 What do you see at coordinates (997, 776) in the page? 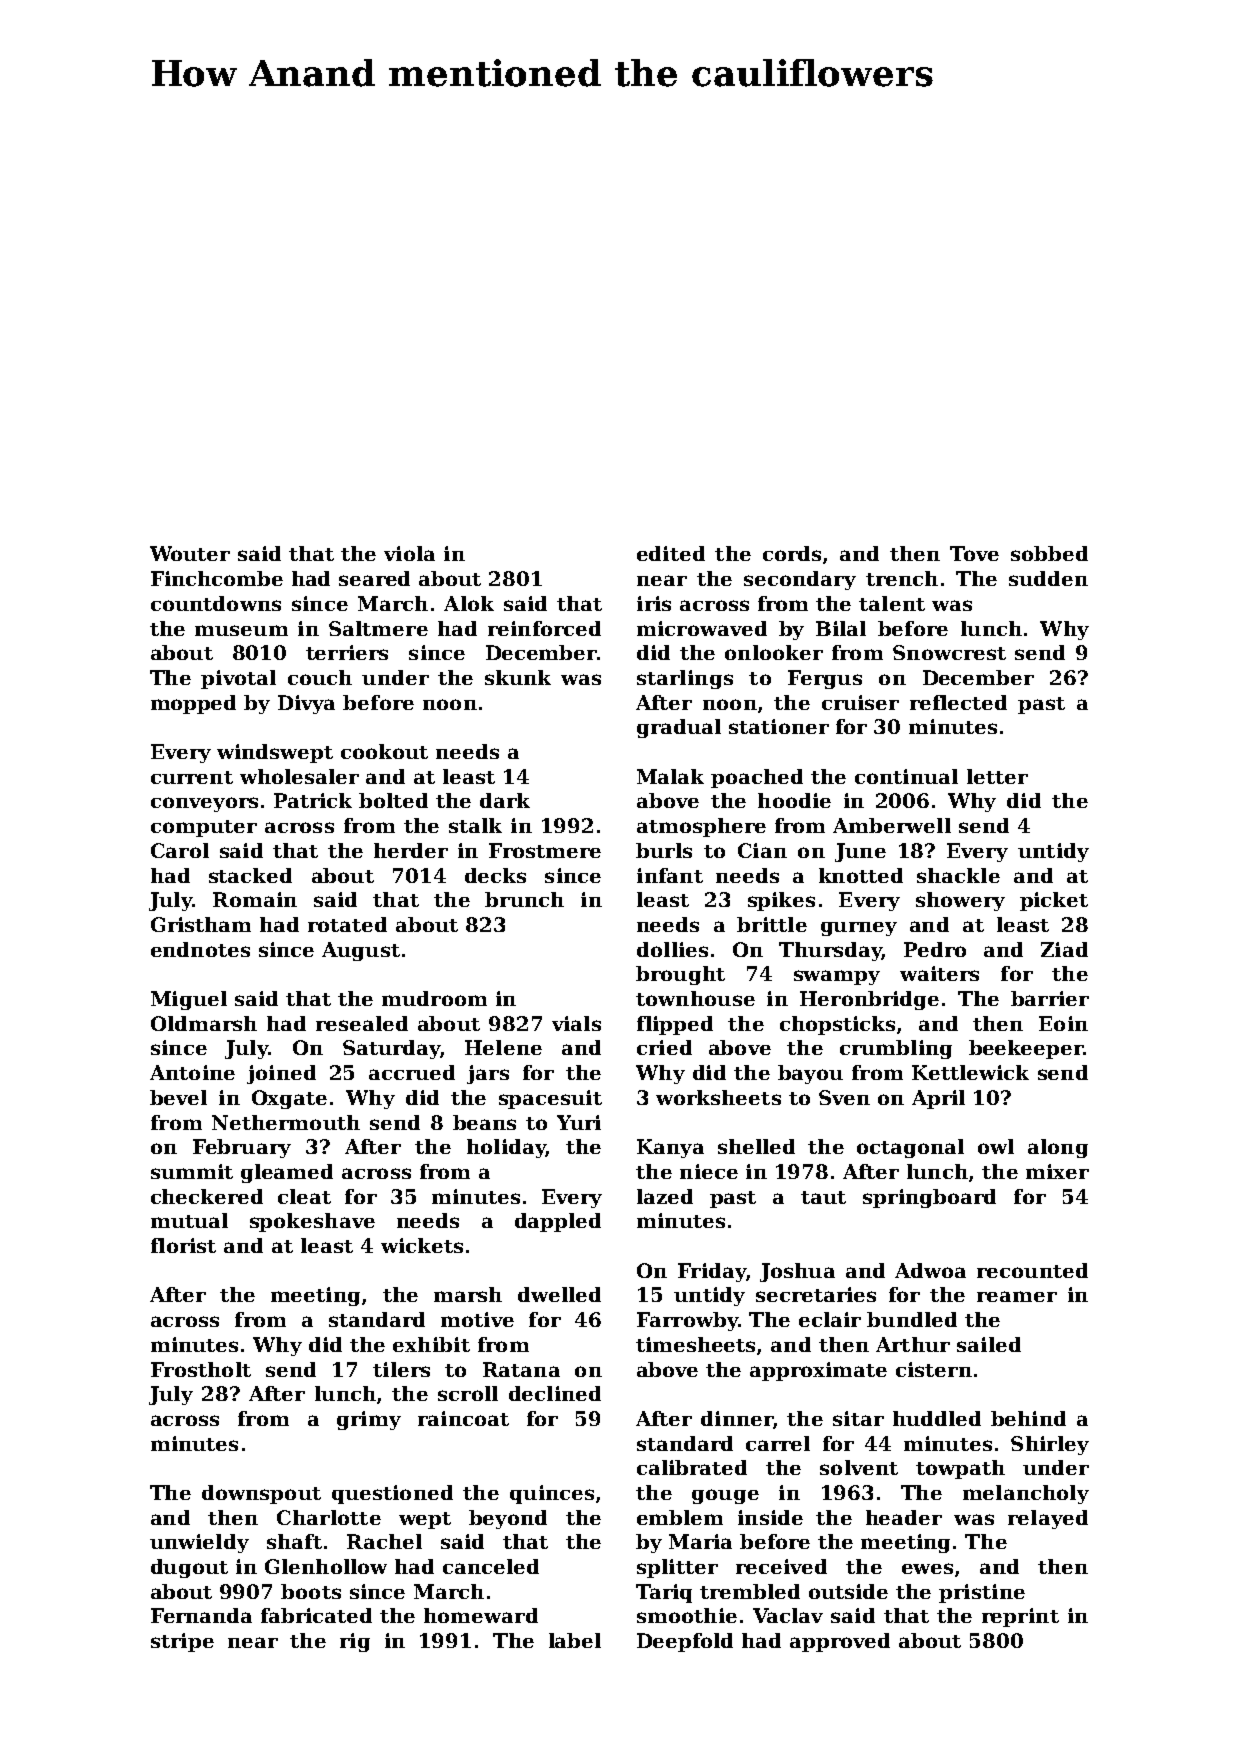
I see `letter` at bounding box center [997, 776].
